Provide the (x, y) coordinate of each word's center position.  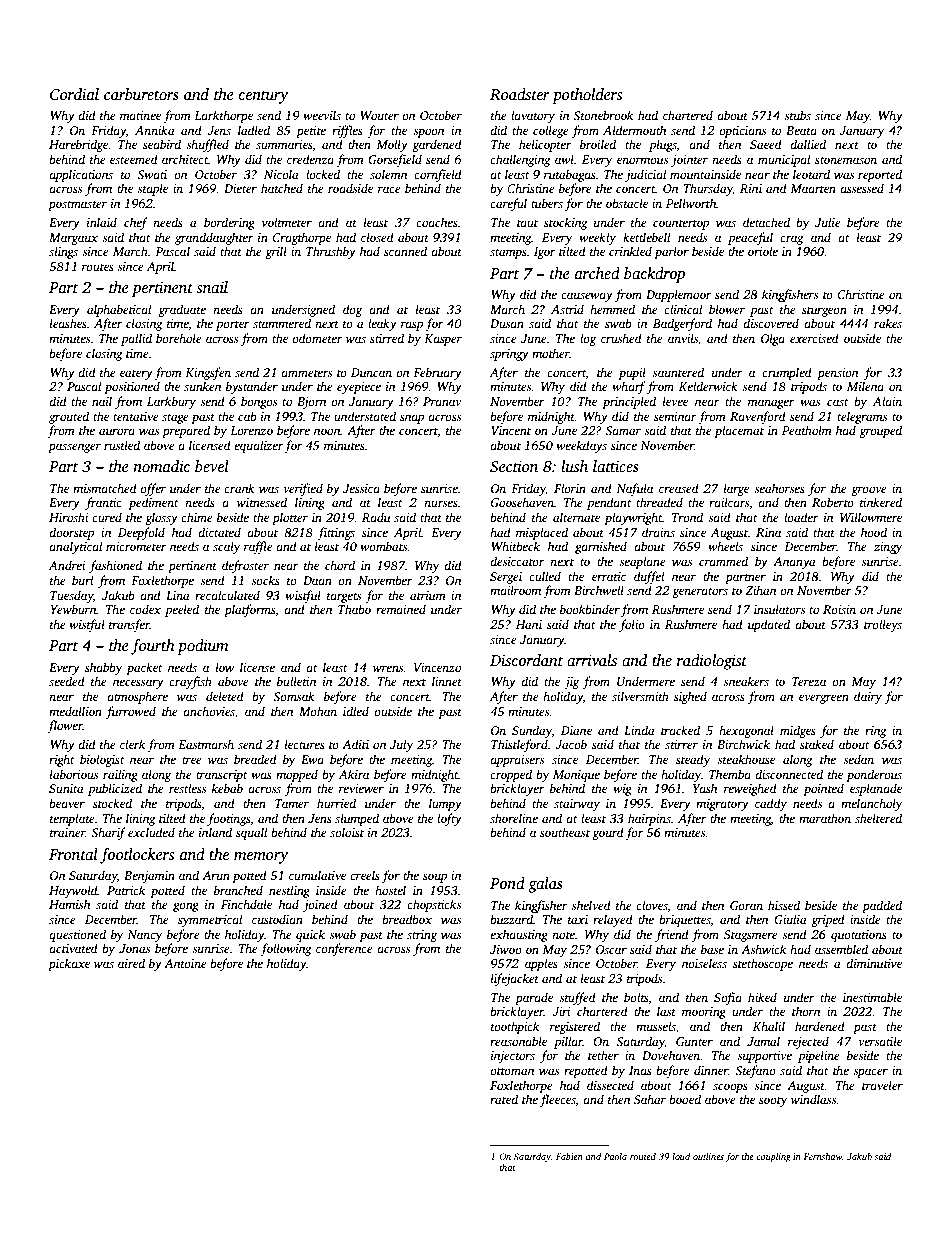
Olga (773, 339)
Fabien (569, 1156)
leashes (68, 323)
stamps (508, 253)
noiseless (704, 963)
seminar (675, 416)
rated (504, 1099)
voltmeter (287, 222)
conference (344, 949)
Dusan (507, 323)
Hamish (69, 904)
